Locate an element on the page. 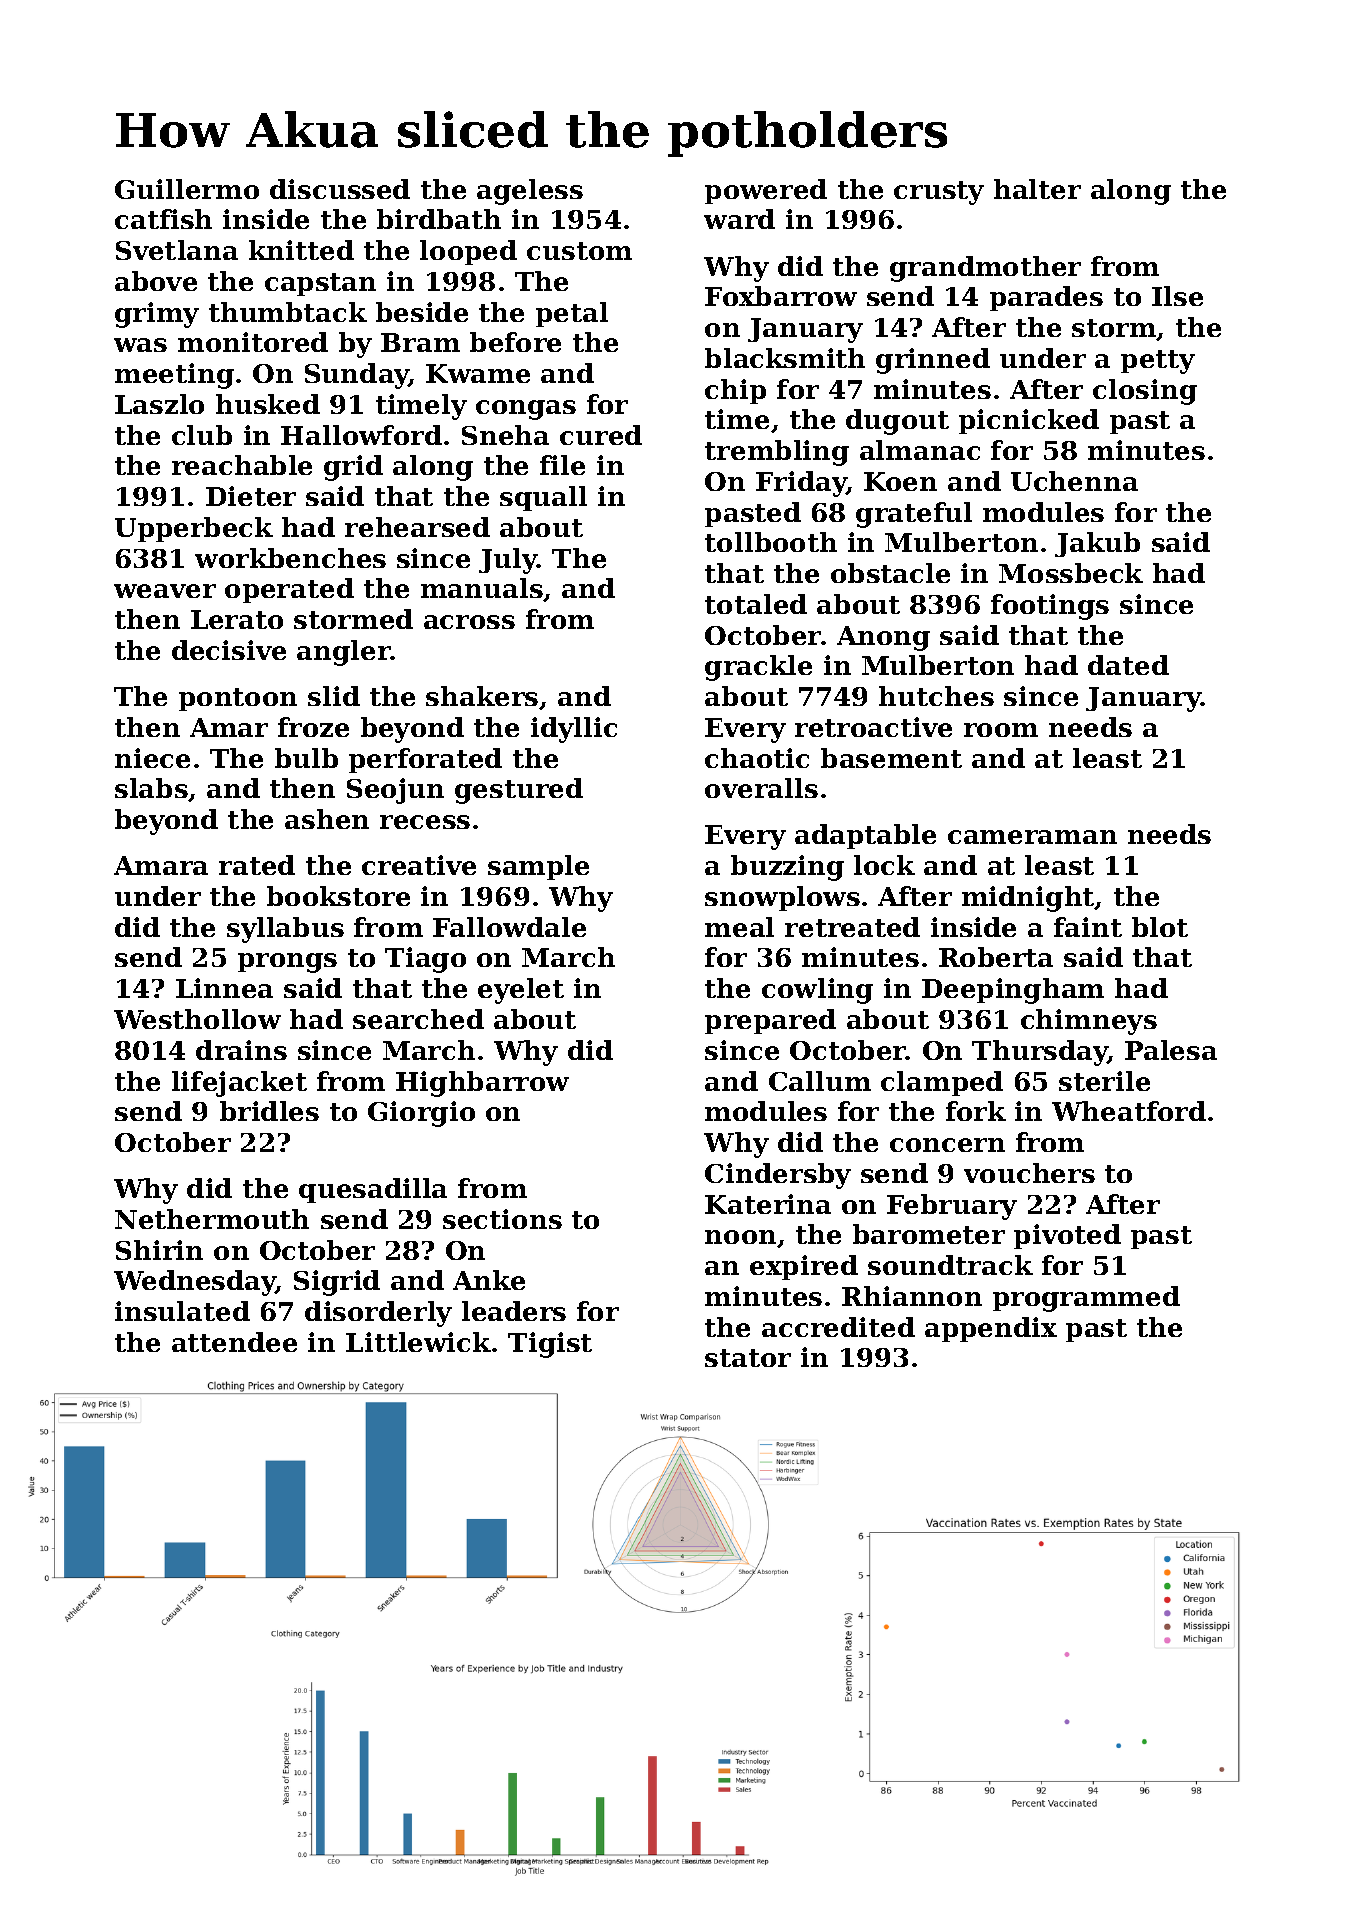 This image has width=1349, height=1908. decisive is located at coordinates (229, 650).
